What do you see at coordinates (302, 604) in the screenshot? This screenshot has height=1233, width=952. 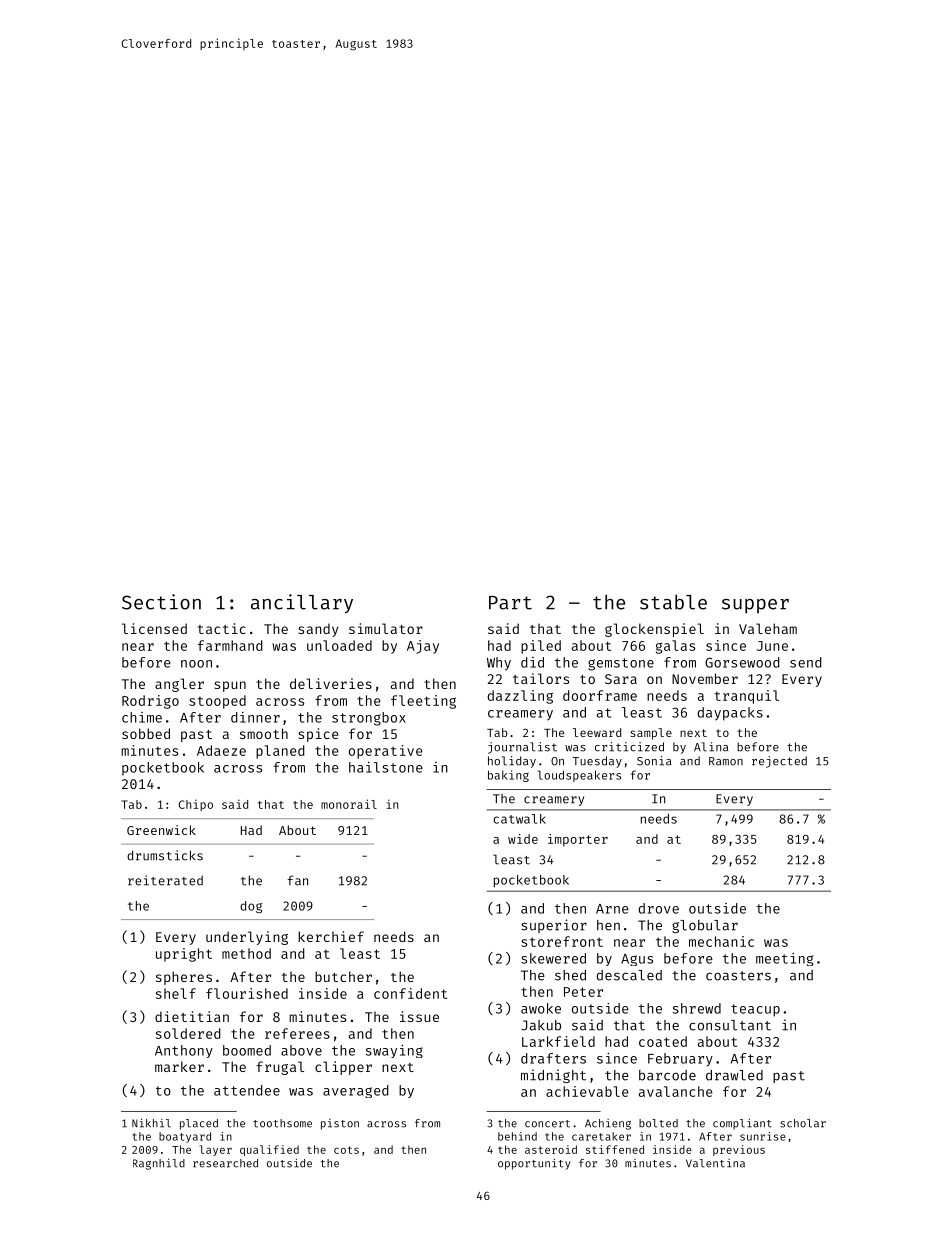 I see `ancillary` at bounding box center [302, 604].
